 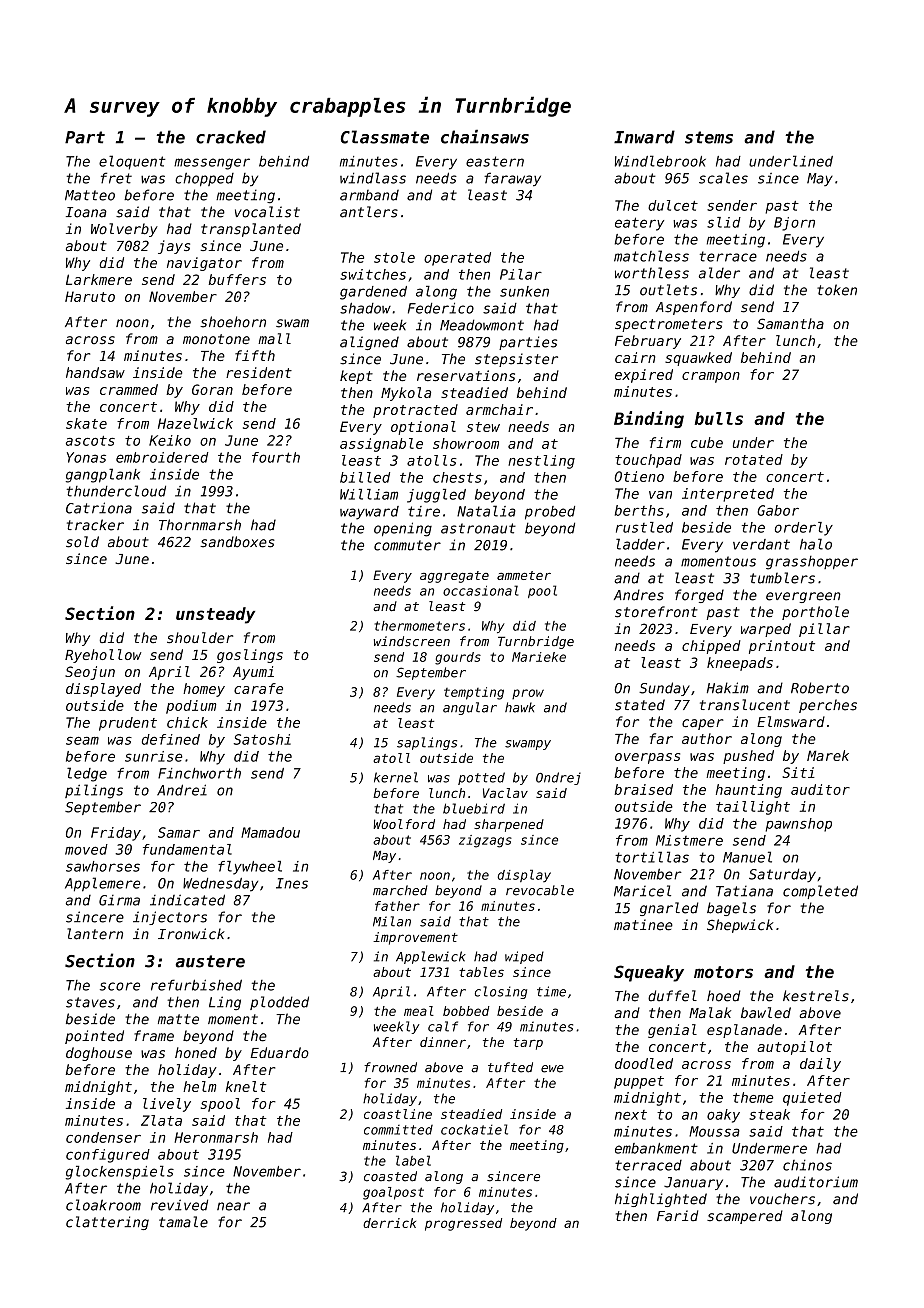 What do you see at coordinates (392, 921) in the screenshot?
I see `Milan` at bounding box center [392, 921].
